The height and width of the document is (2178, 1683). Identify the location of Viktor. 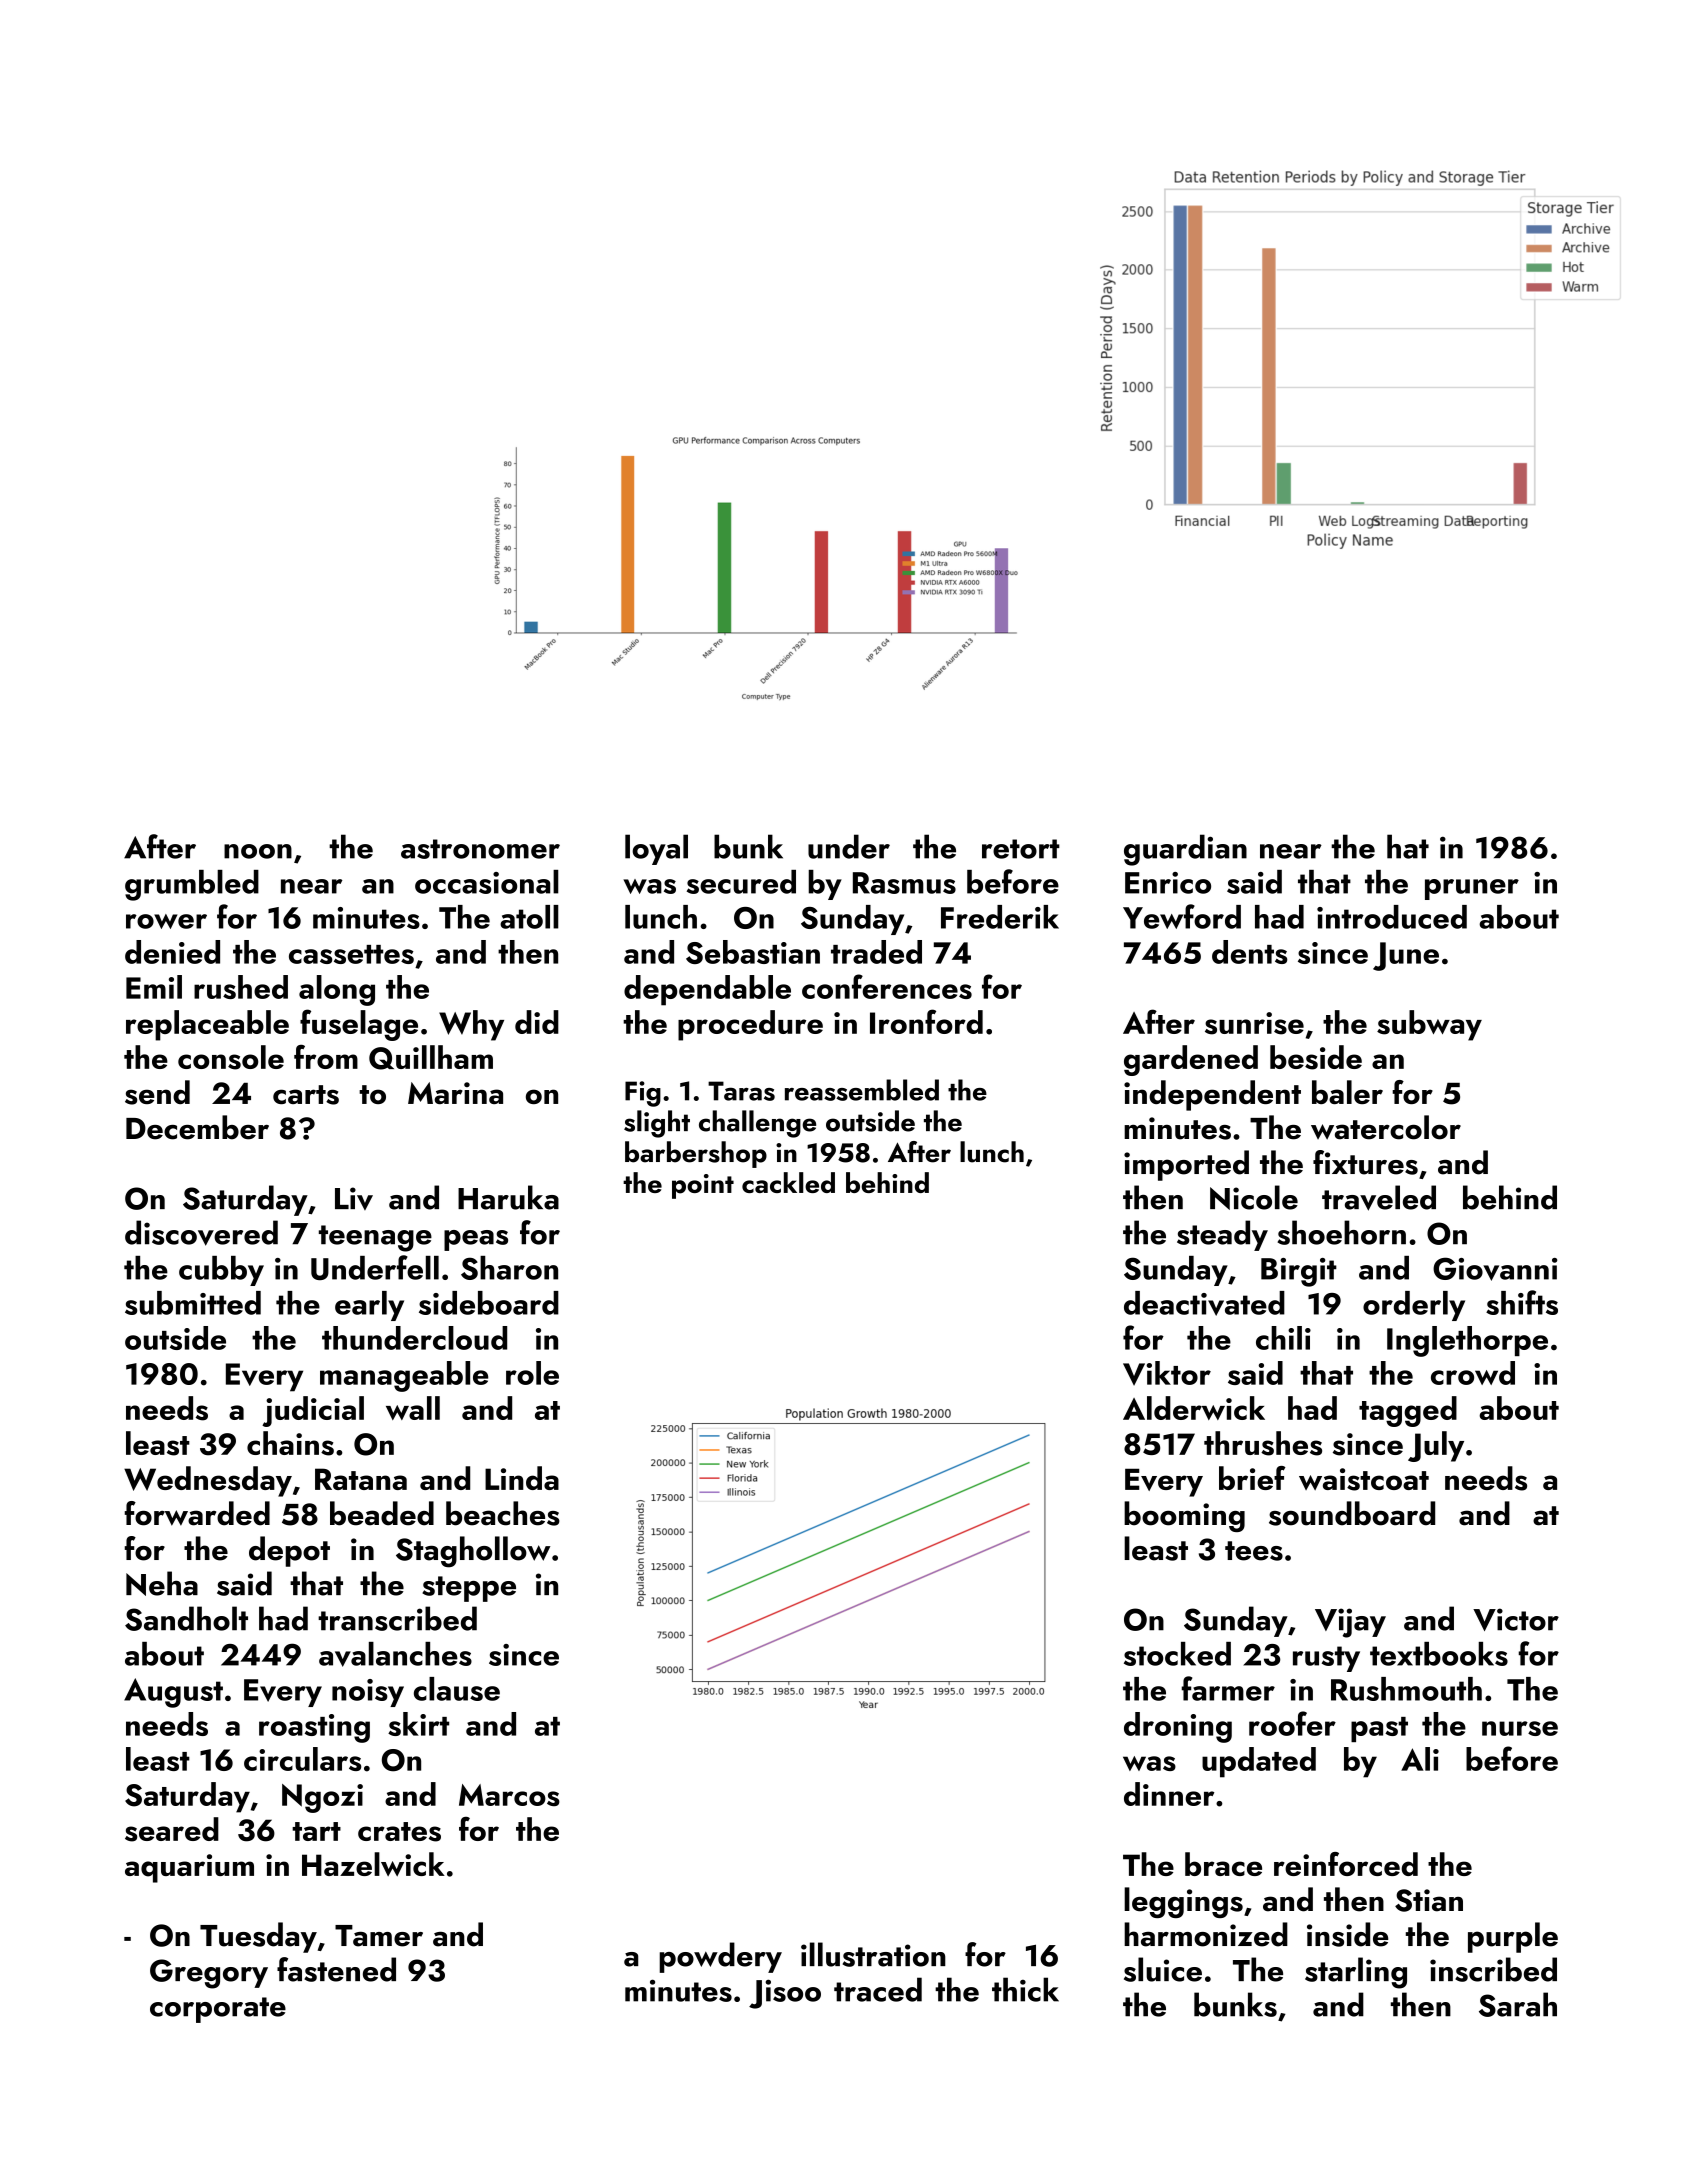
(1167, 1373).
